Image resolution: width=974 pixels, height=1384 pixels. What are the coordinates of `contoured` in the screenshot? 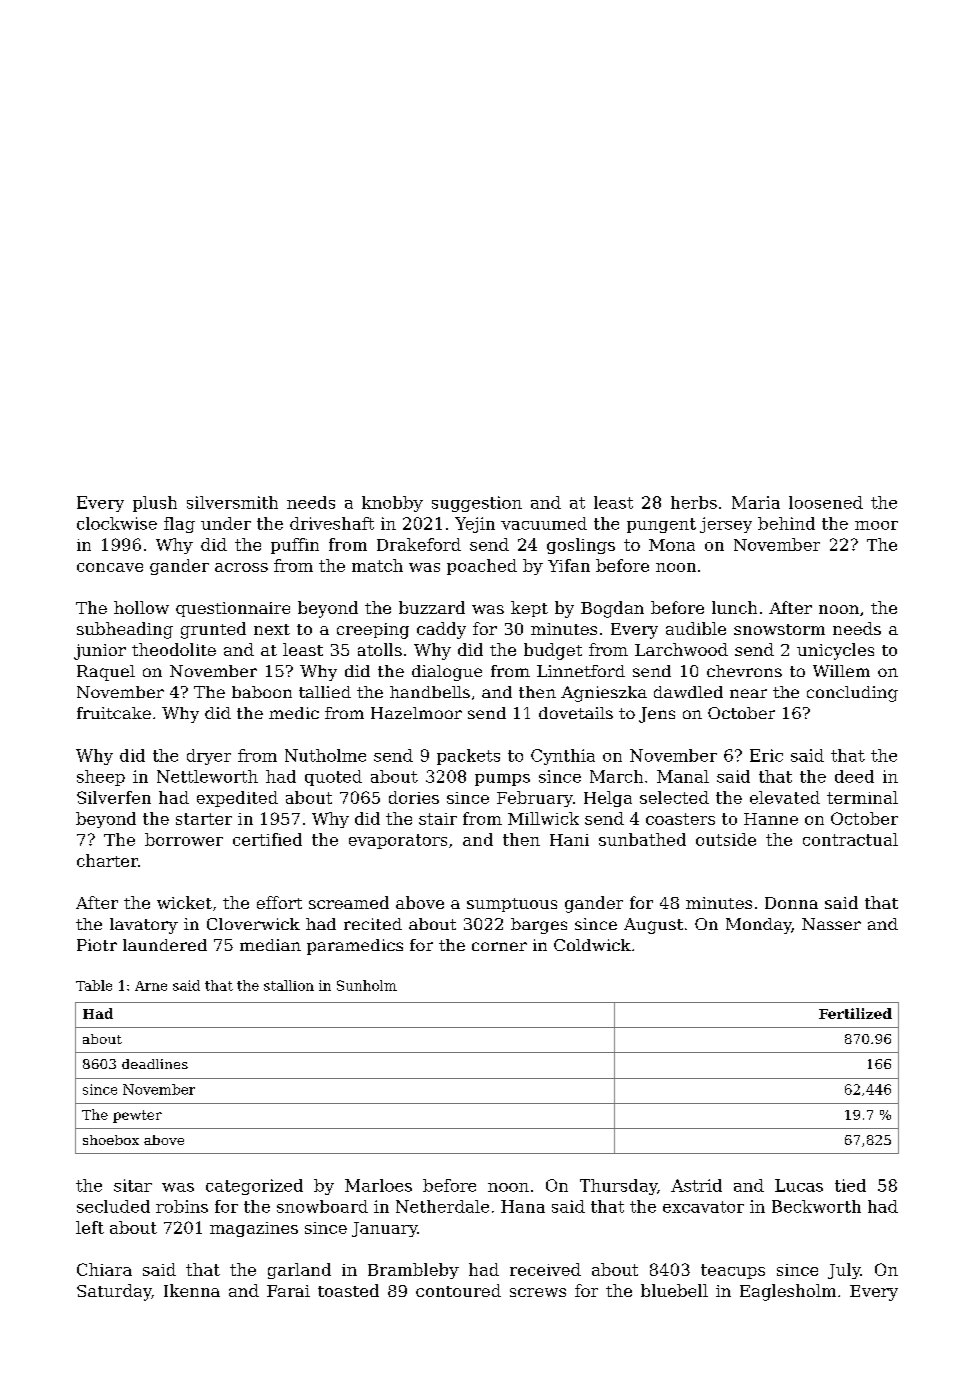 It's located at (458, 1290).
